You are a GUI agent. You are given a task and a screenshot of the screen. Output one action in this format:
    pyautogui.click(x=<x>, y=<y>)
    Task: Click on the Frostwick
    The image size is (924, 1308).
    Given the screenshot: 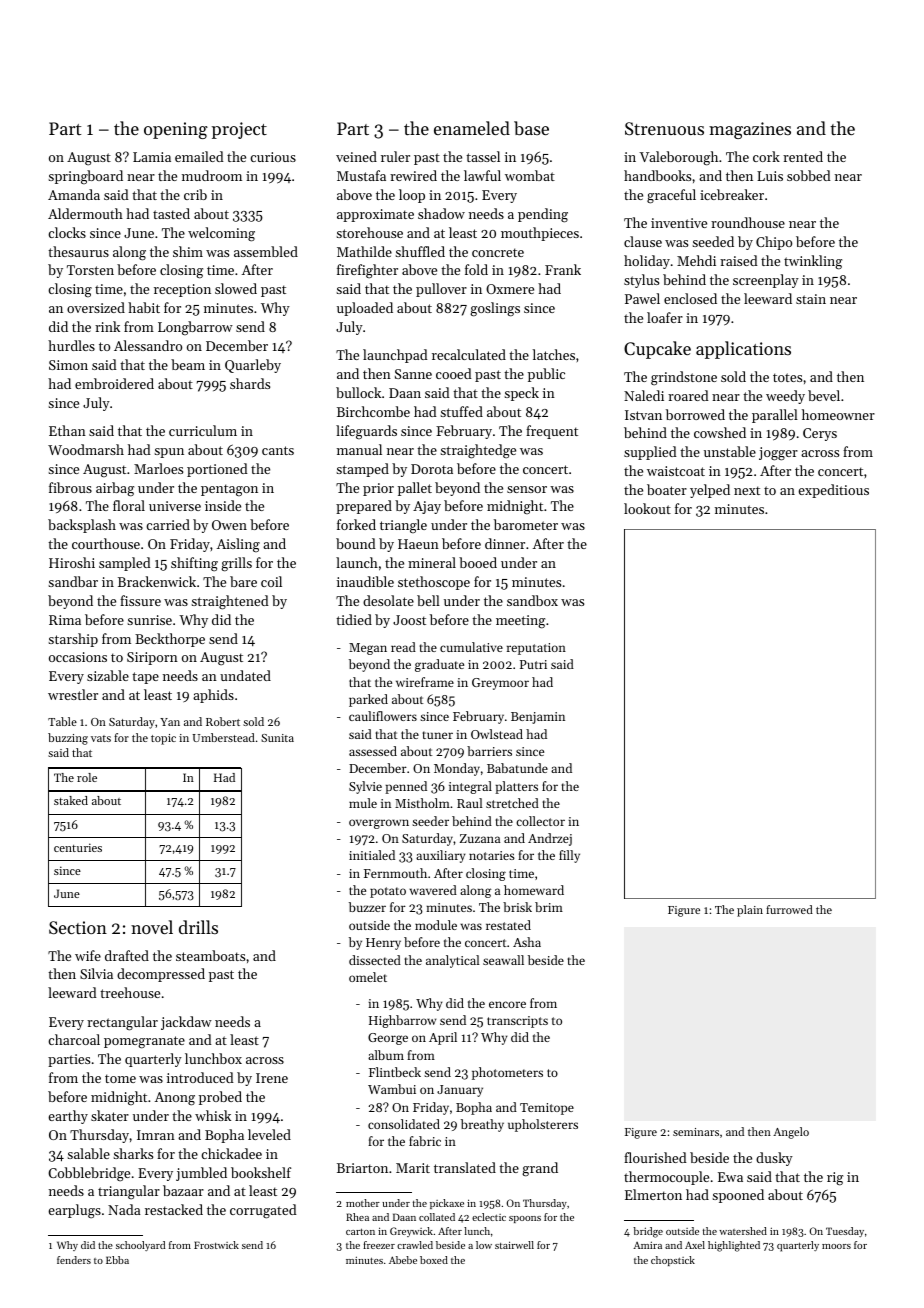 What is the action you would take?
    pyautogui.click(x=216, y=1245)
